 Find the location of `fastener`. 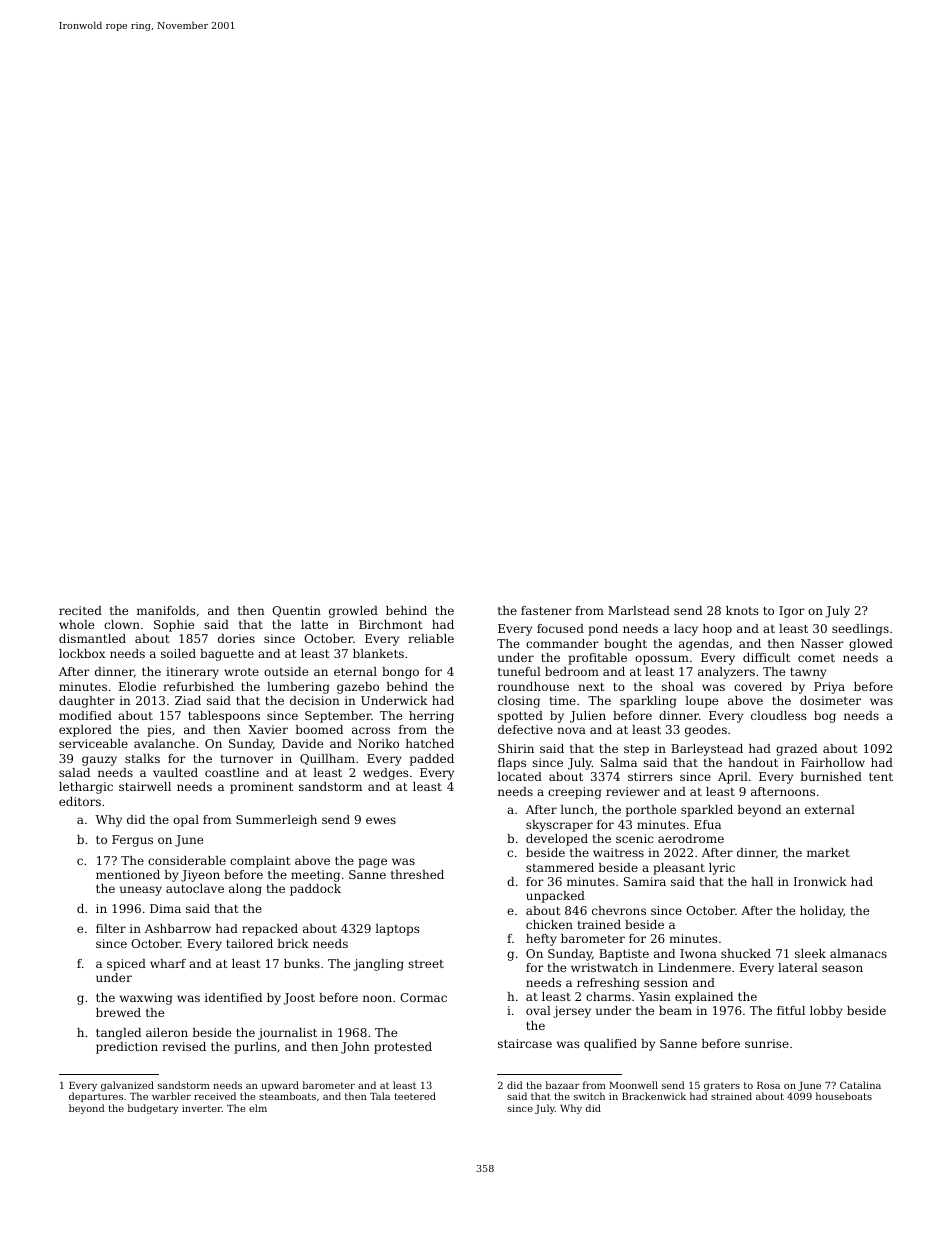

fastener is located at coordinates (546, 610).
